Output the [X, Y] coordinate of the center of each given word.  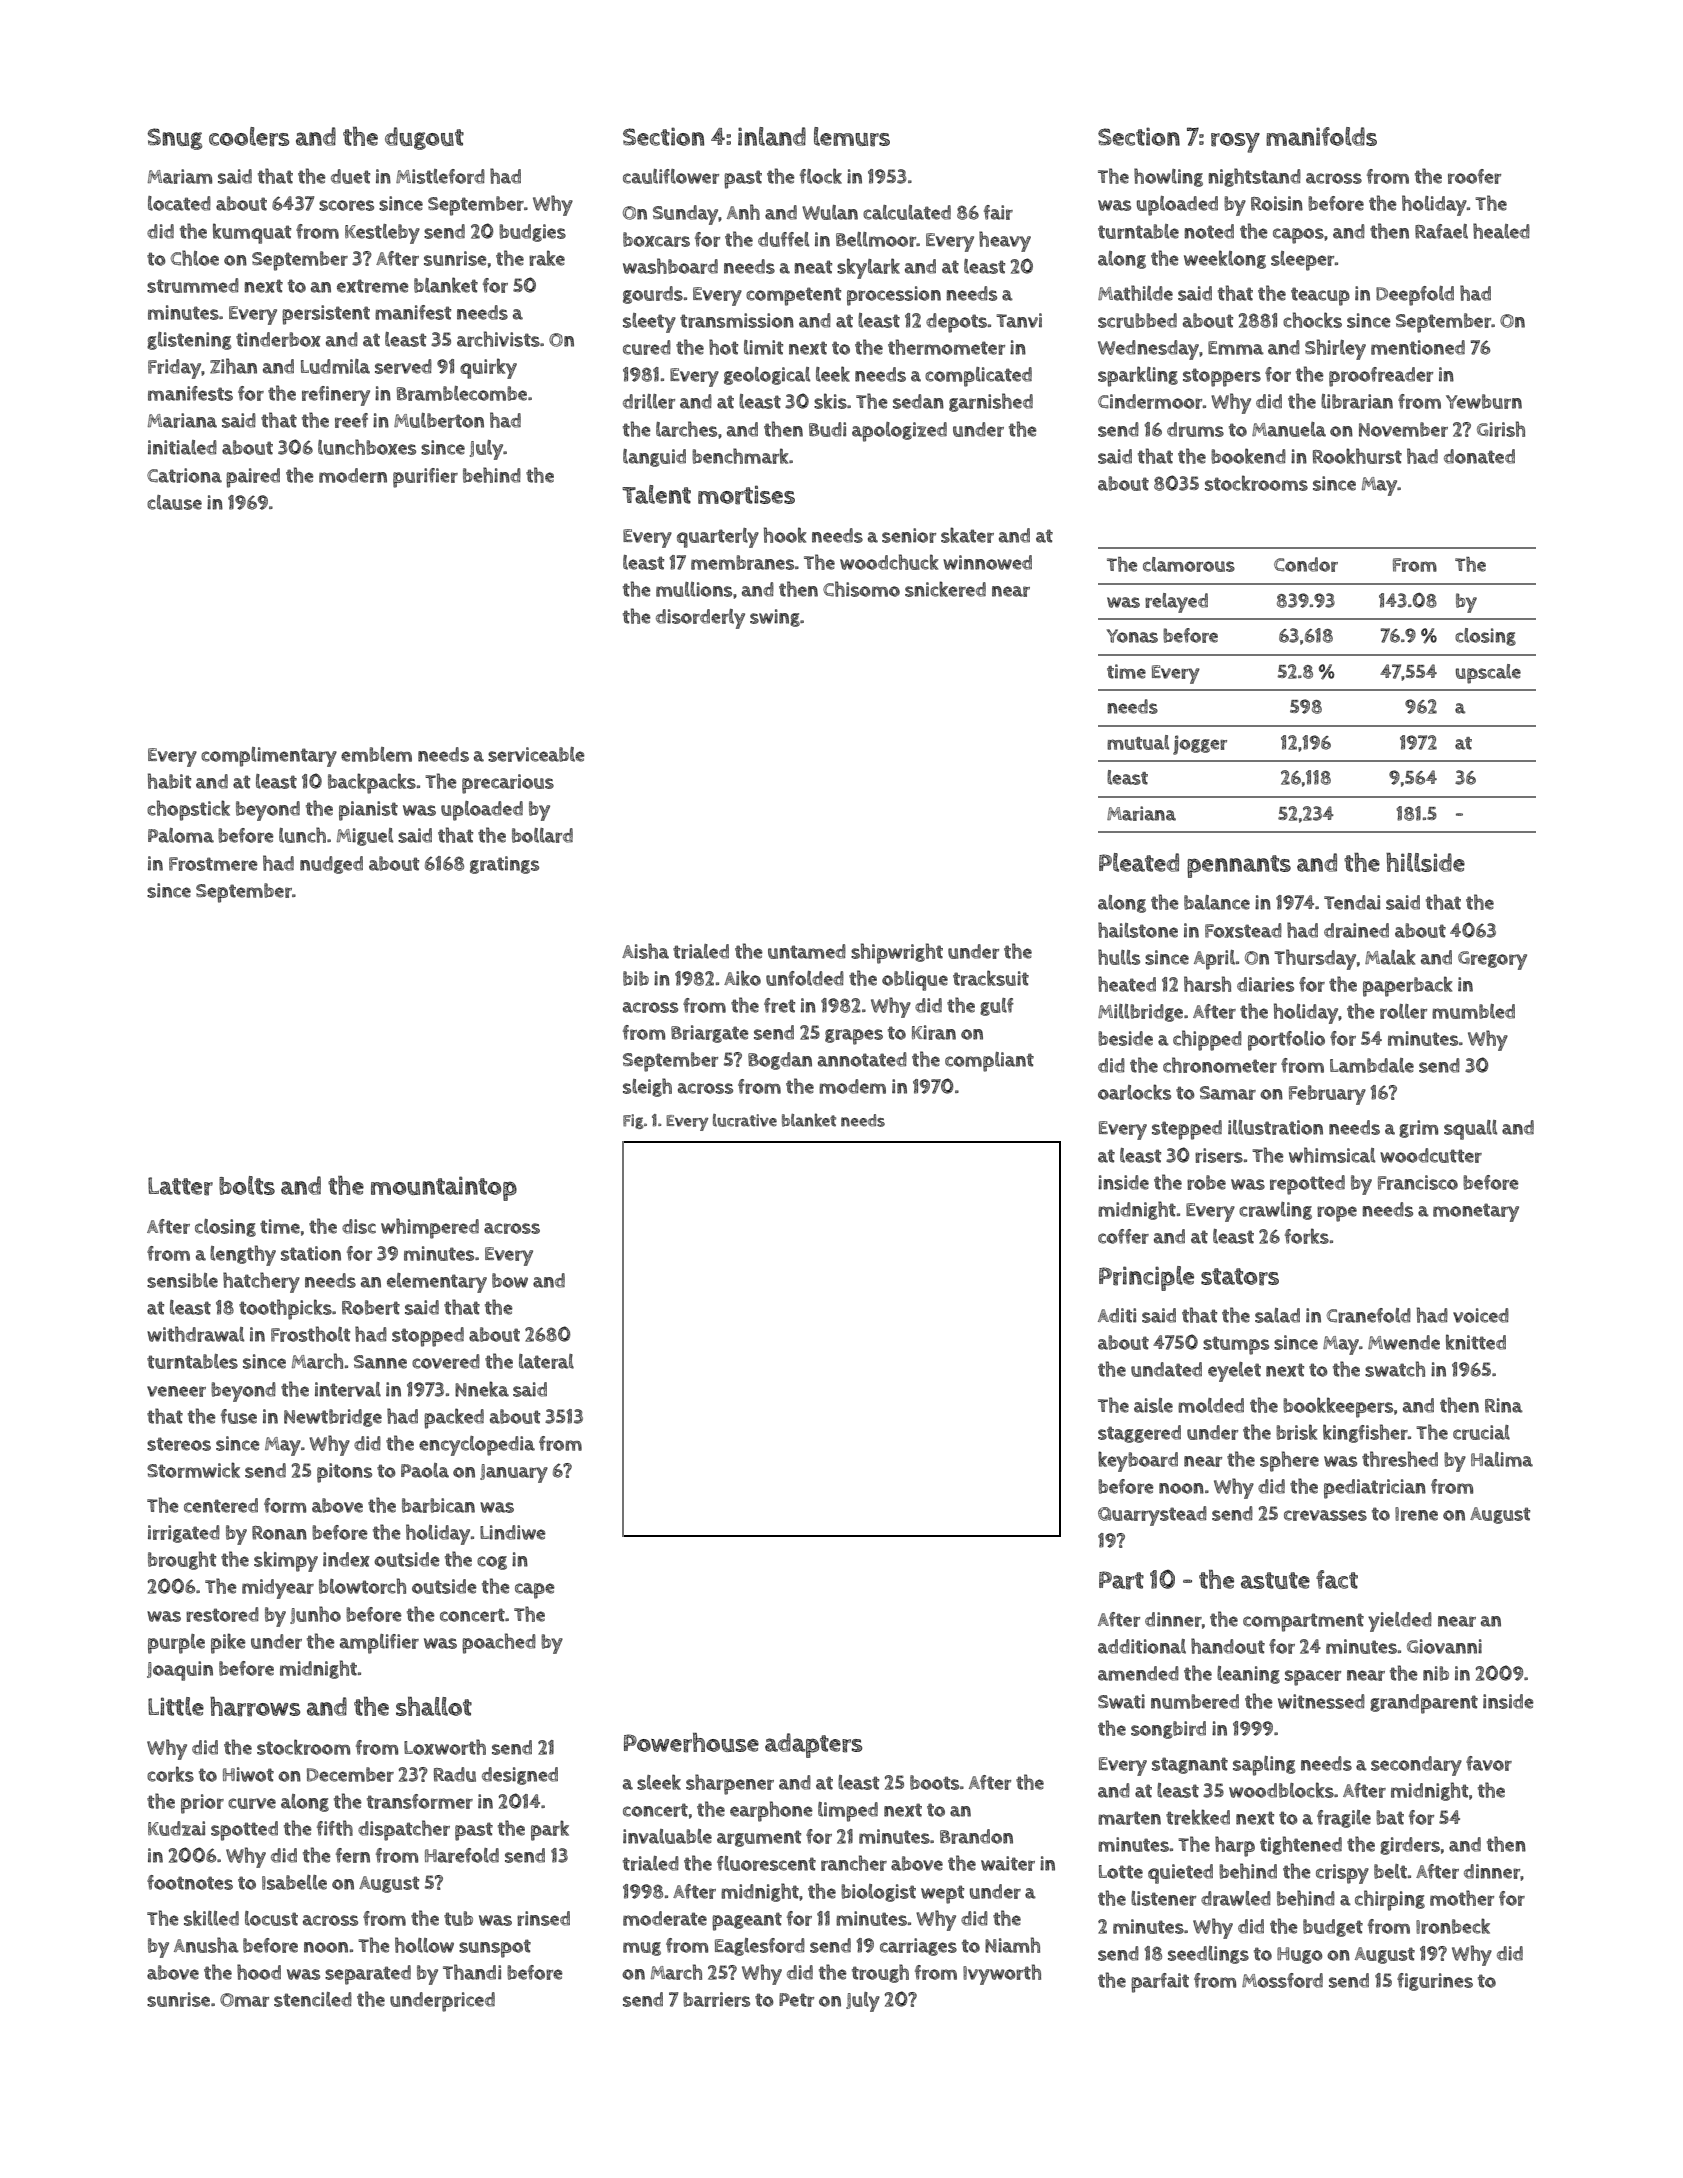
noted [1209, 231]
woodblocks [1281, 1790]
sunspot [495, 1948]
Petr [796, 2000]
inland [772, 136]
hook [785, 535]
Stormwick [193, 1470]
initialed [182, 447]
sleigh [647, 1087]
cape [535, 1591]
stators [1240, 1277]
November [1403, 429]
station [311, 1253]
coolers [249, 137]
